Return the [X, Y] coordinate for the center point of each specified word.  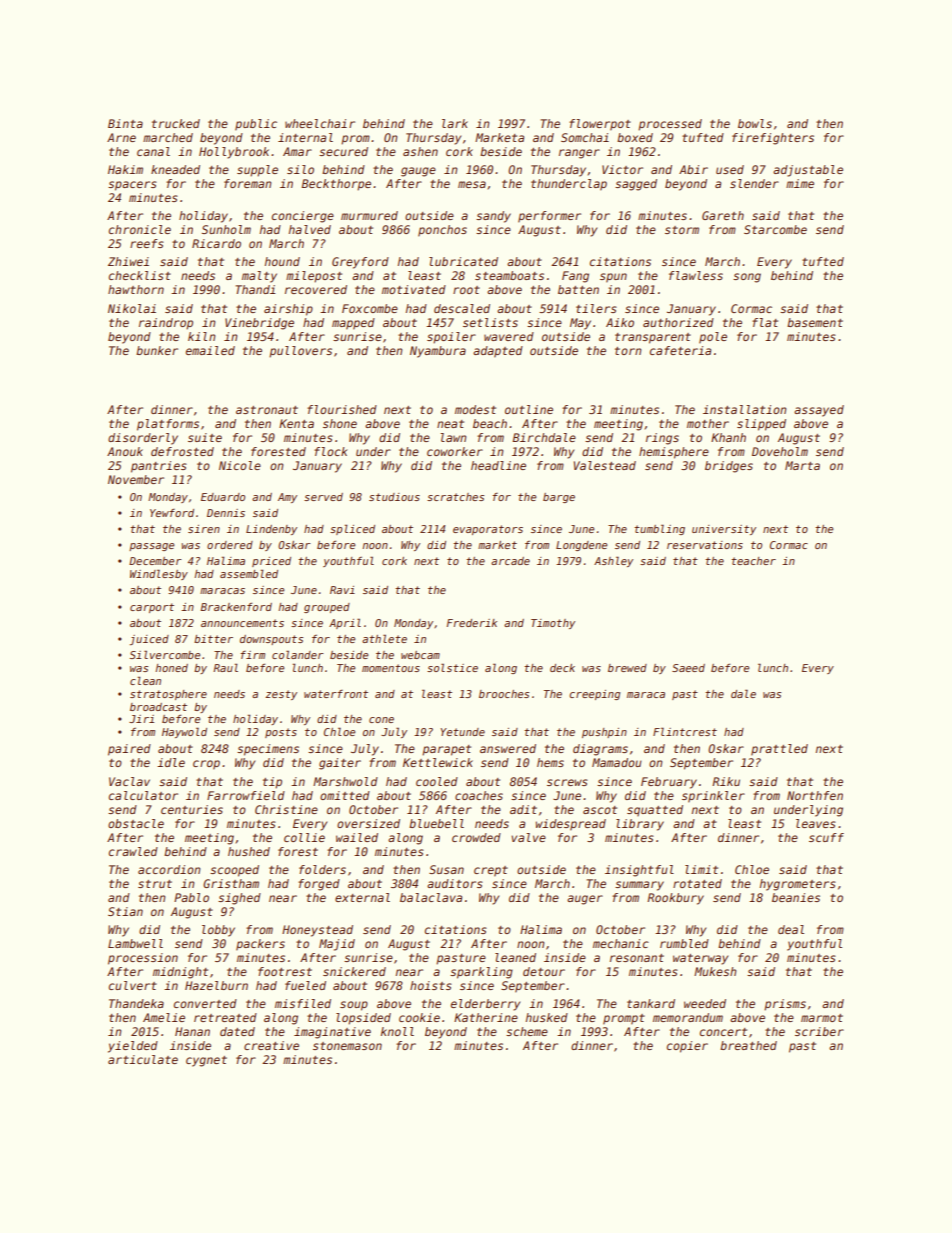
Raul [225, 667]
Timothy [553, 624]
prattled [779, 750]
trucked [176, 123]
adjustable [808, 171]
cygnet [206, 1061]
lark [455, 123]
